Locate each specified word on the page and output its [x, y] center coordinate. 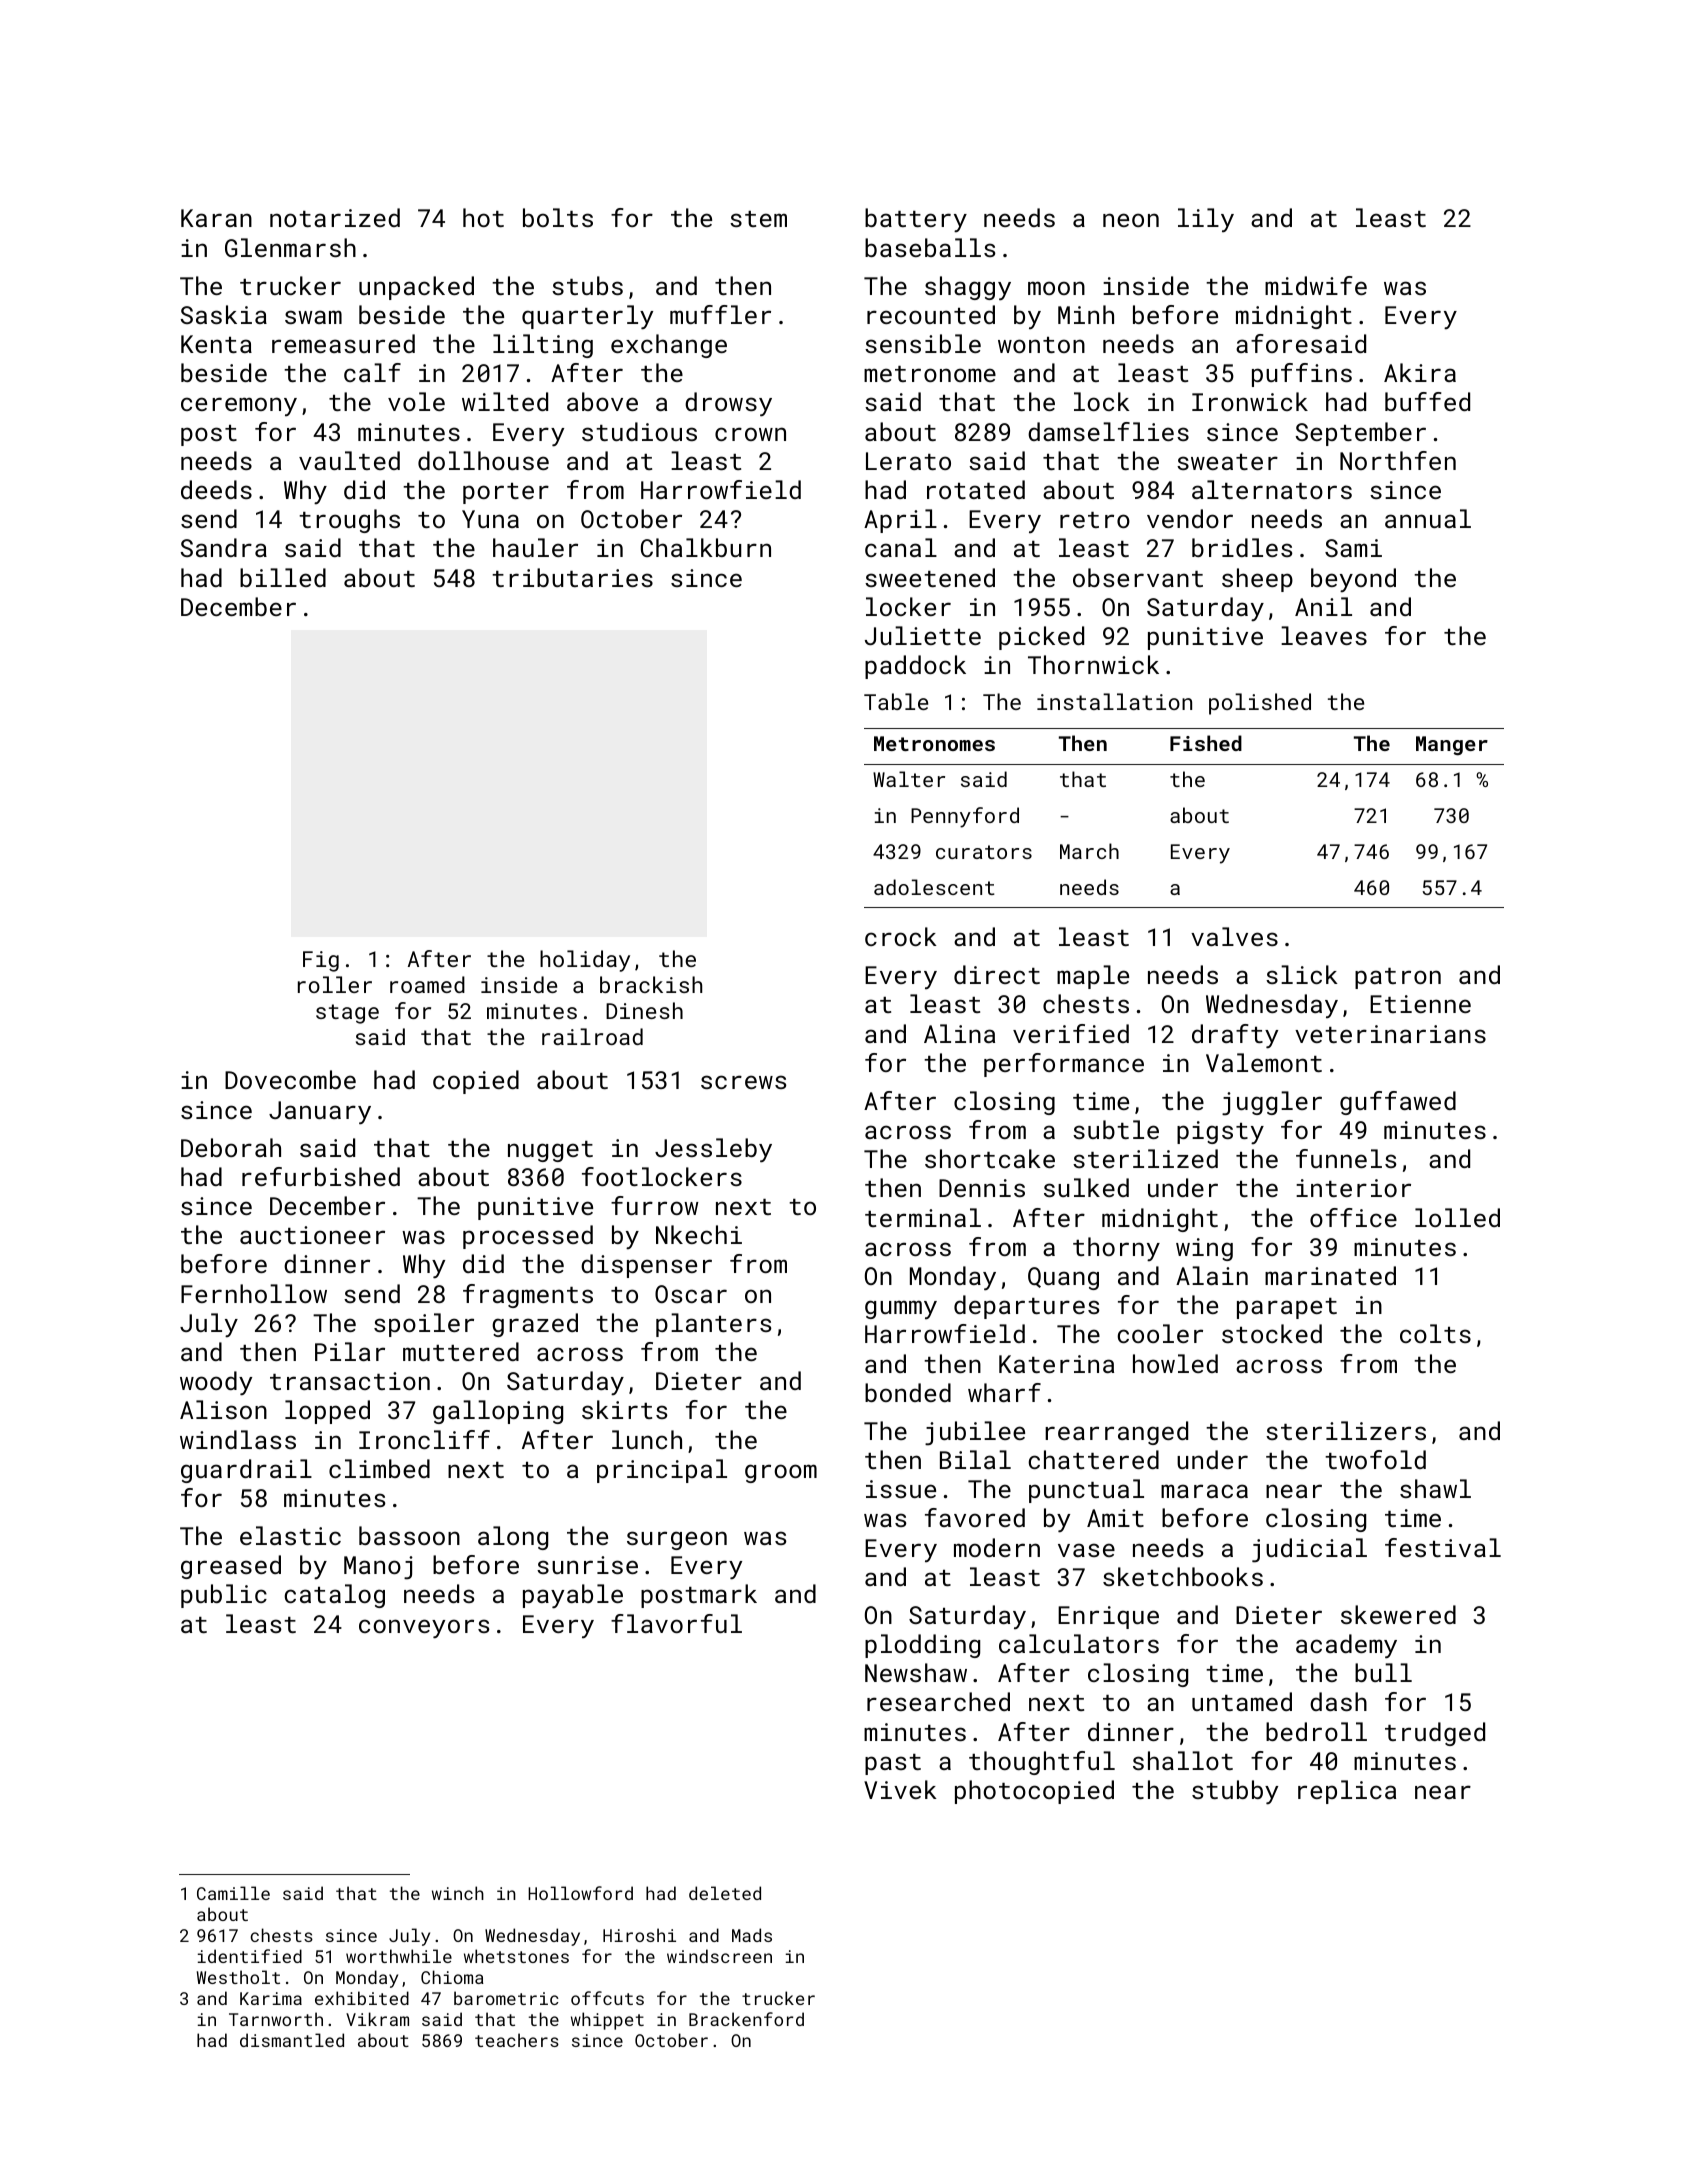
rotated [976, 489]
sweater [1227, 462]
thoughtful [1042, 1763]
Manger [1452, 746]
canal [901, 547]
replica [1347, 1792]
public [224, 1596]
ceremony [239, 406]
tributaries [572, 577]
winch [458, 1893]
